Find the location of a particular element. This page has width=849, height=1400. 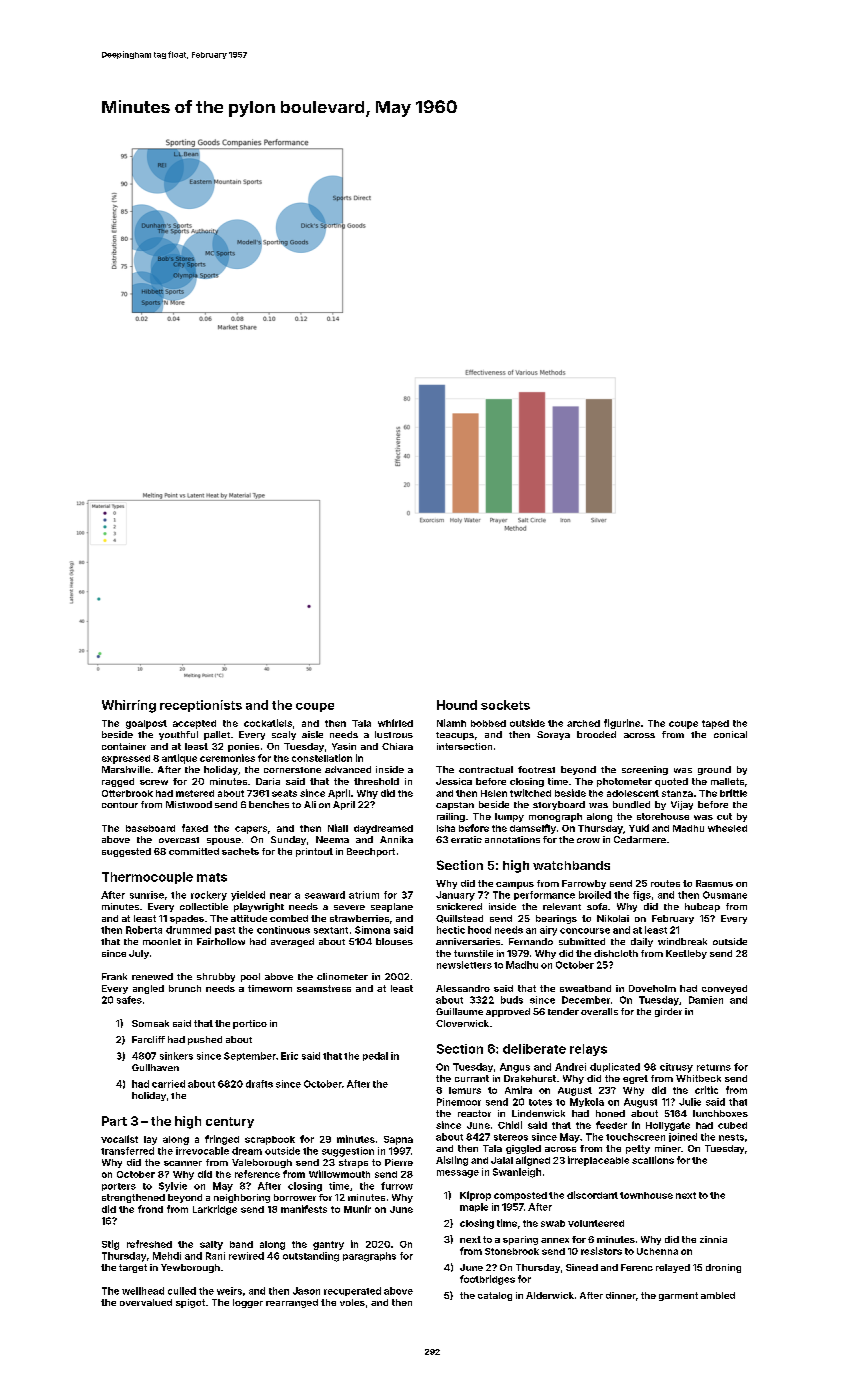

swab is located at coordinates (553, 1223).
